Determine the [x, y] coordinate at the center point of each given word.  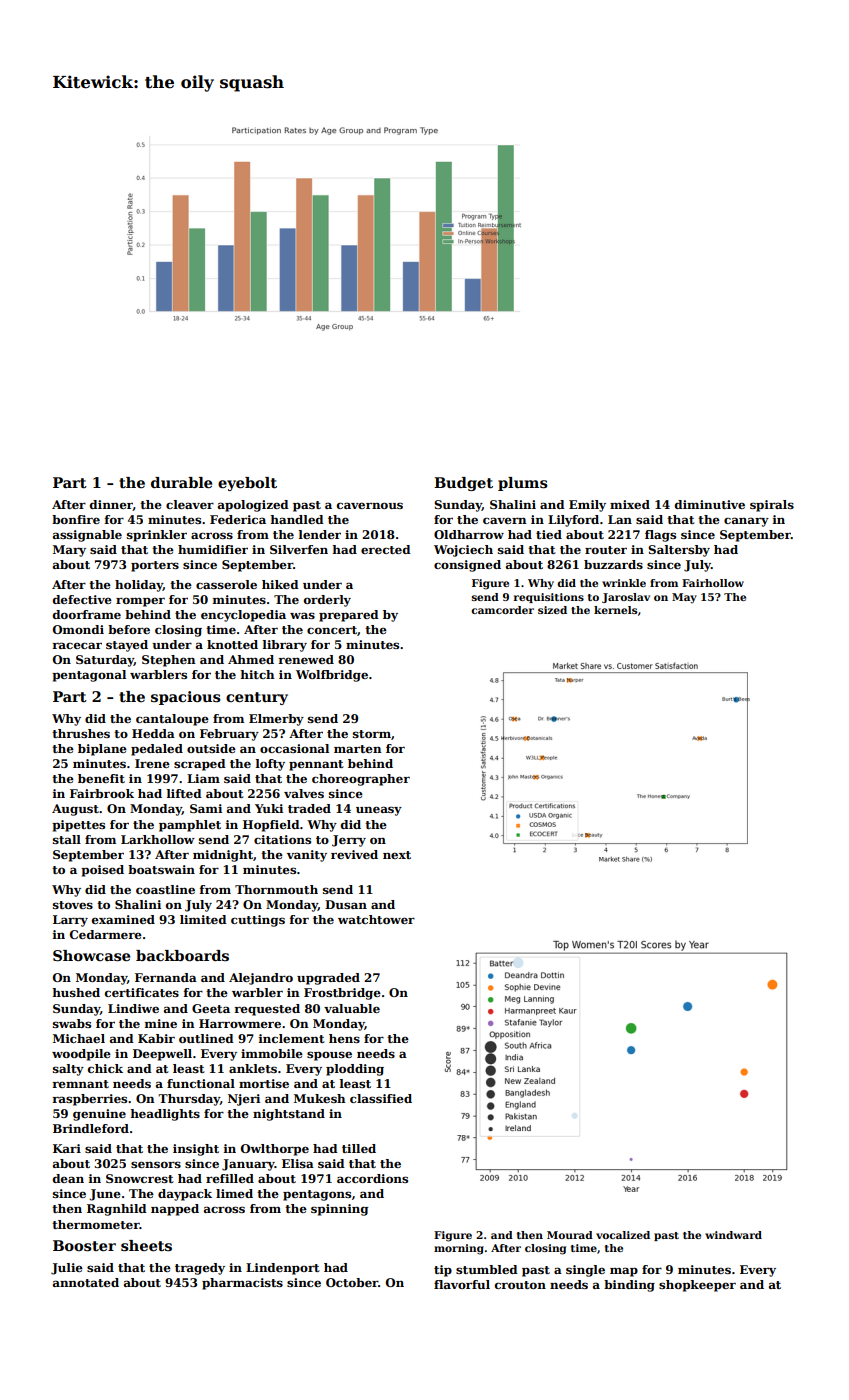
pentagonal [89, 676]
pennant [316, 765]
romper [140, 602]
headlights [165, 1115]
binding [629, 1286]
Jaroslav [626, 598]
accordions [372, 1178]
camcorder [502, 610]
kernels [615, 610]
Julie [67, 1269]
